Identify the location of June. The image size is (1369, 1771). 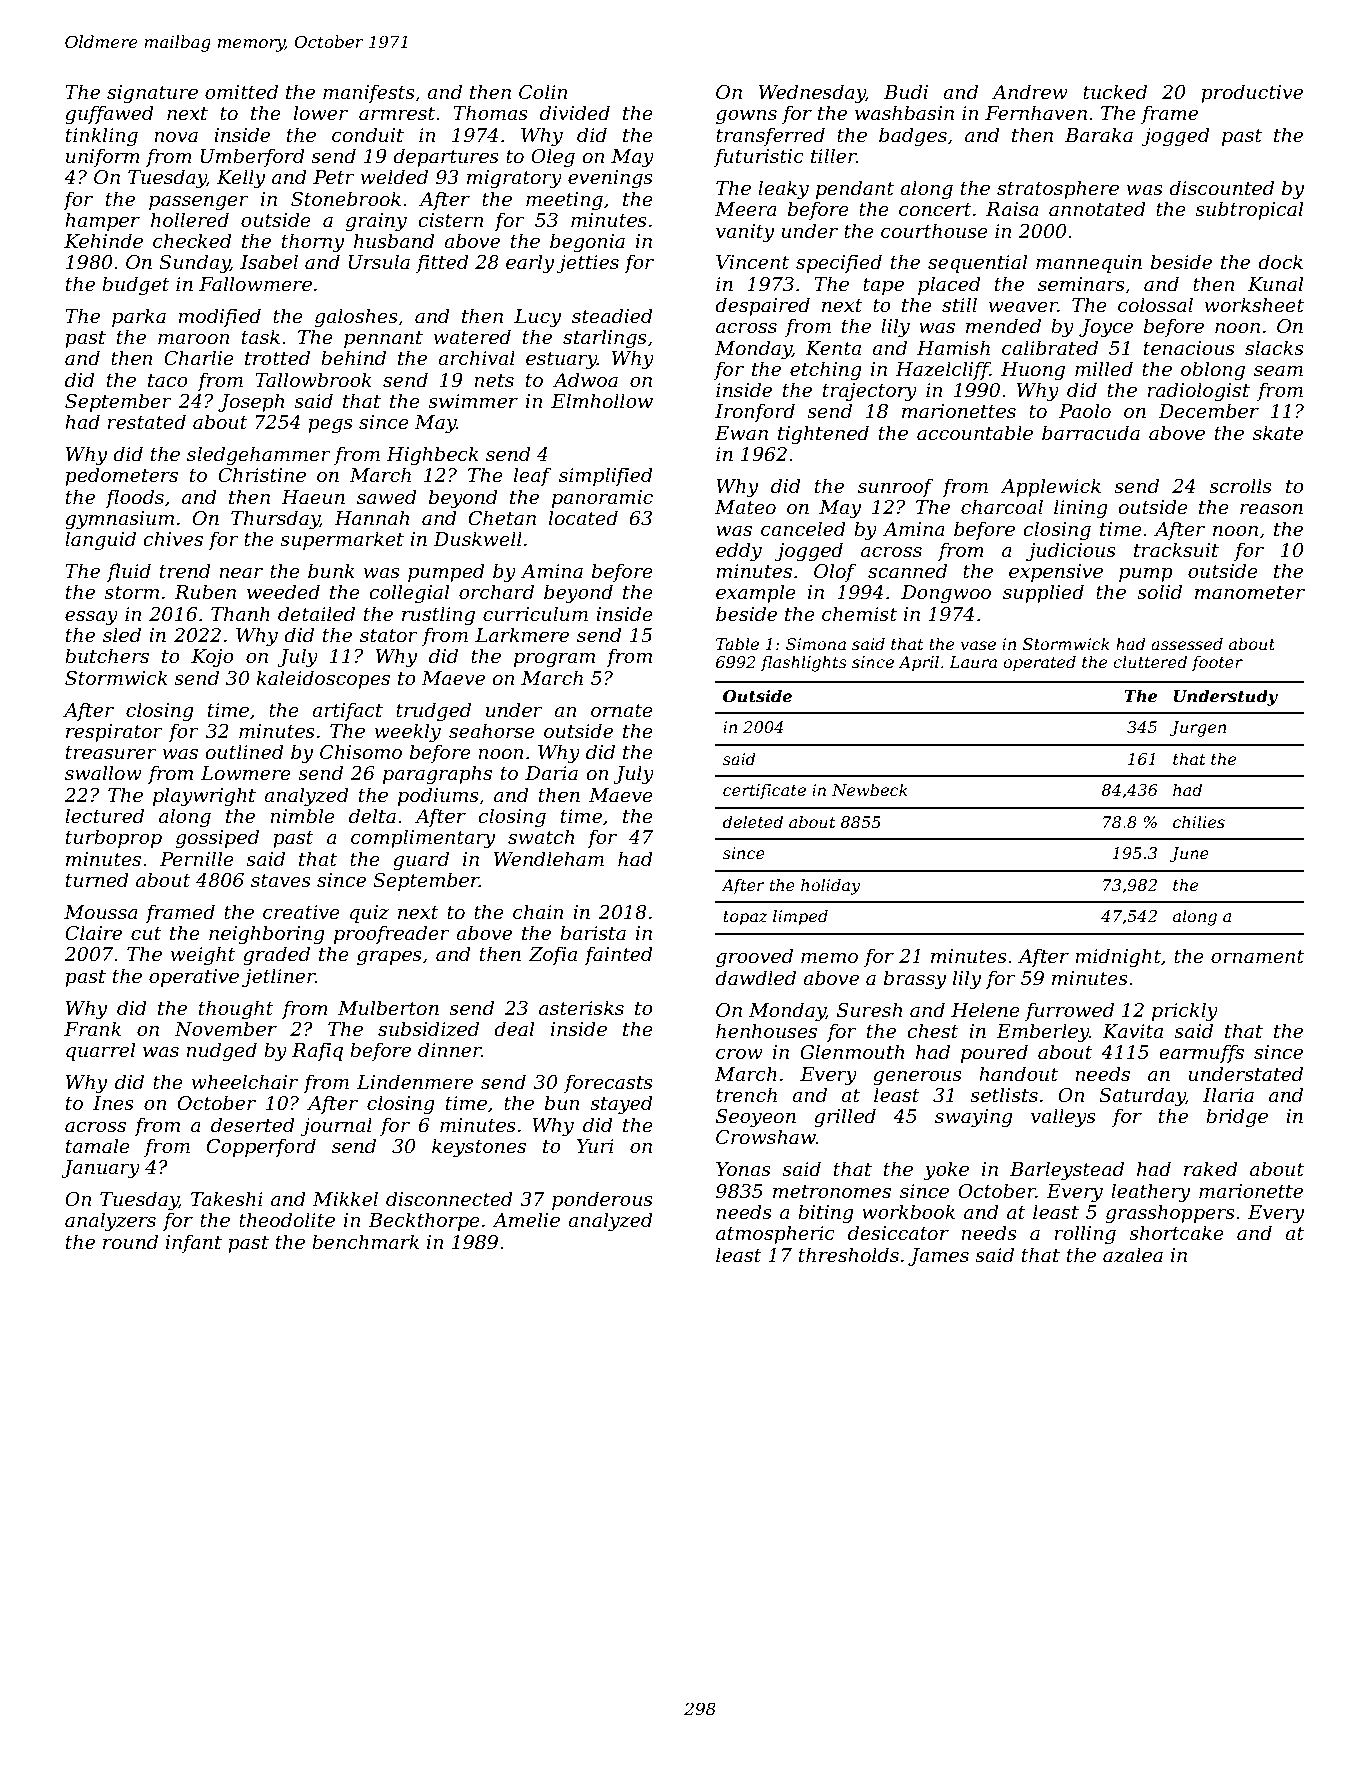
(1189, 855).
